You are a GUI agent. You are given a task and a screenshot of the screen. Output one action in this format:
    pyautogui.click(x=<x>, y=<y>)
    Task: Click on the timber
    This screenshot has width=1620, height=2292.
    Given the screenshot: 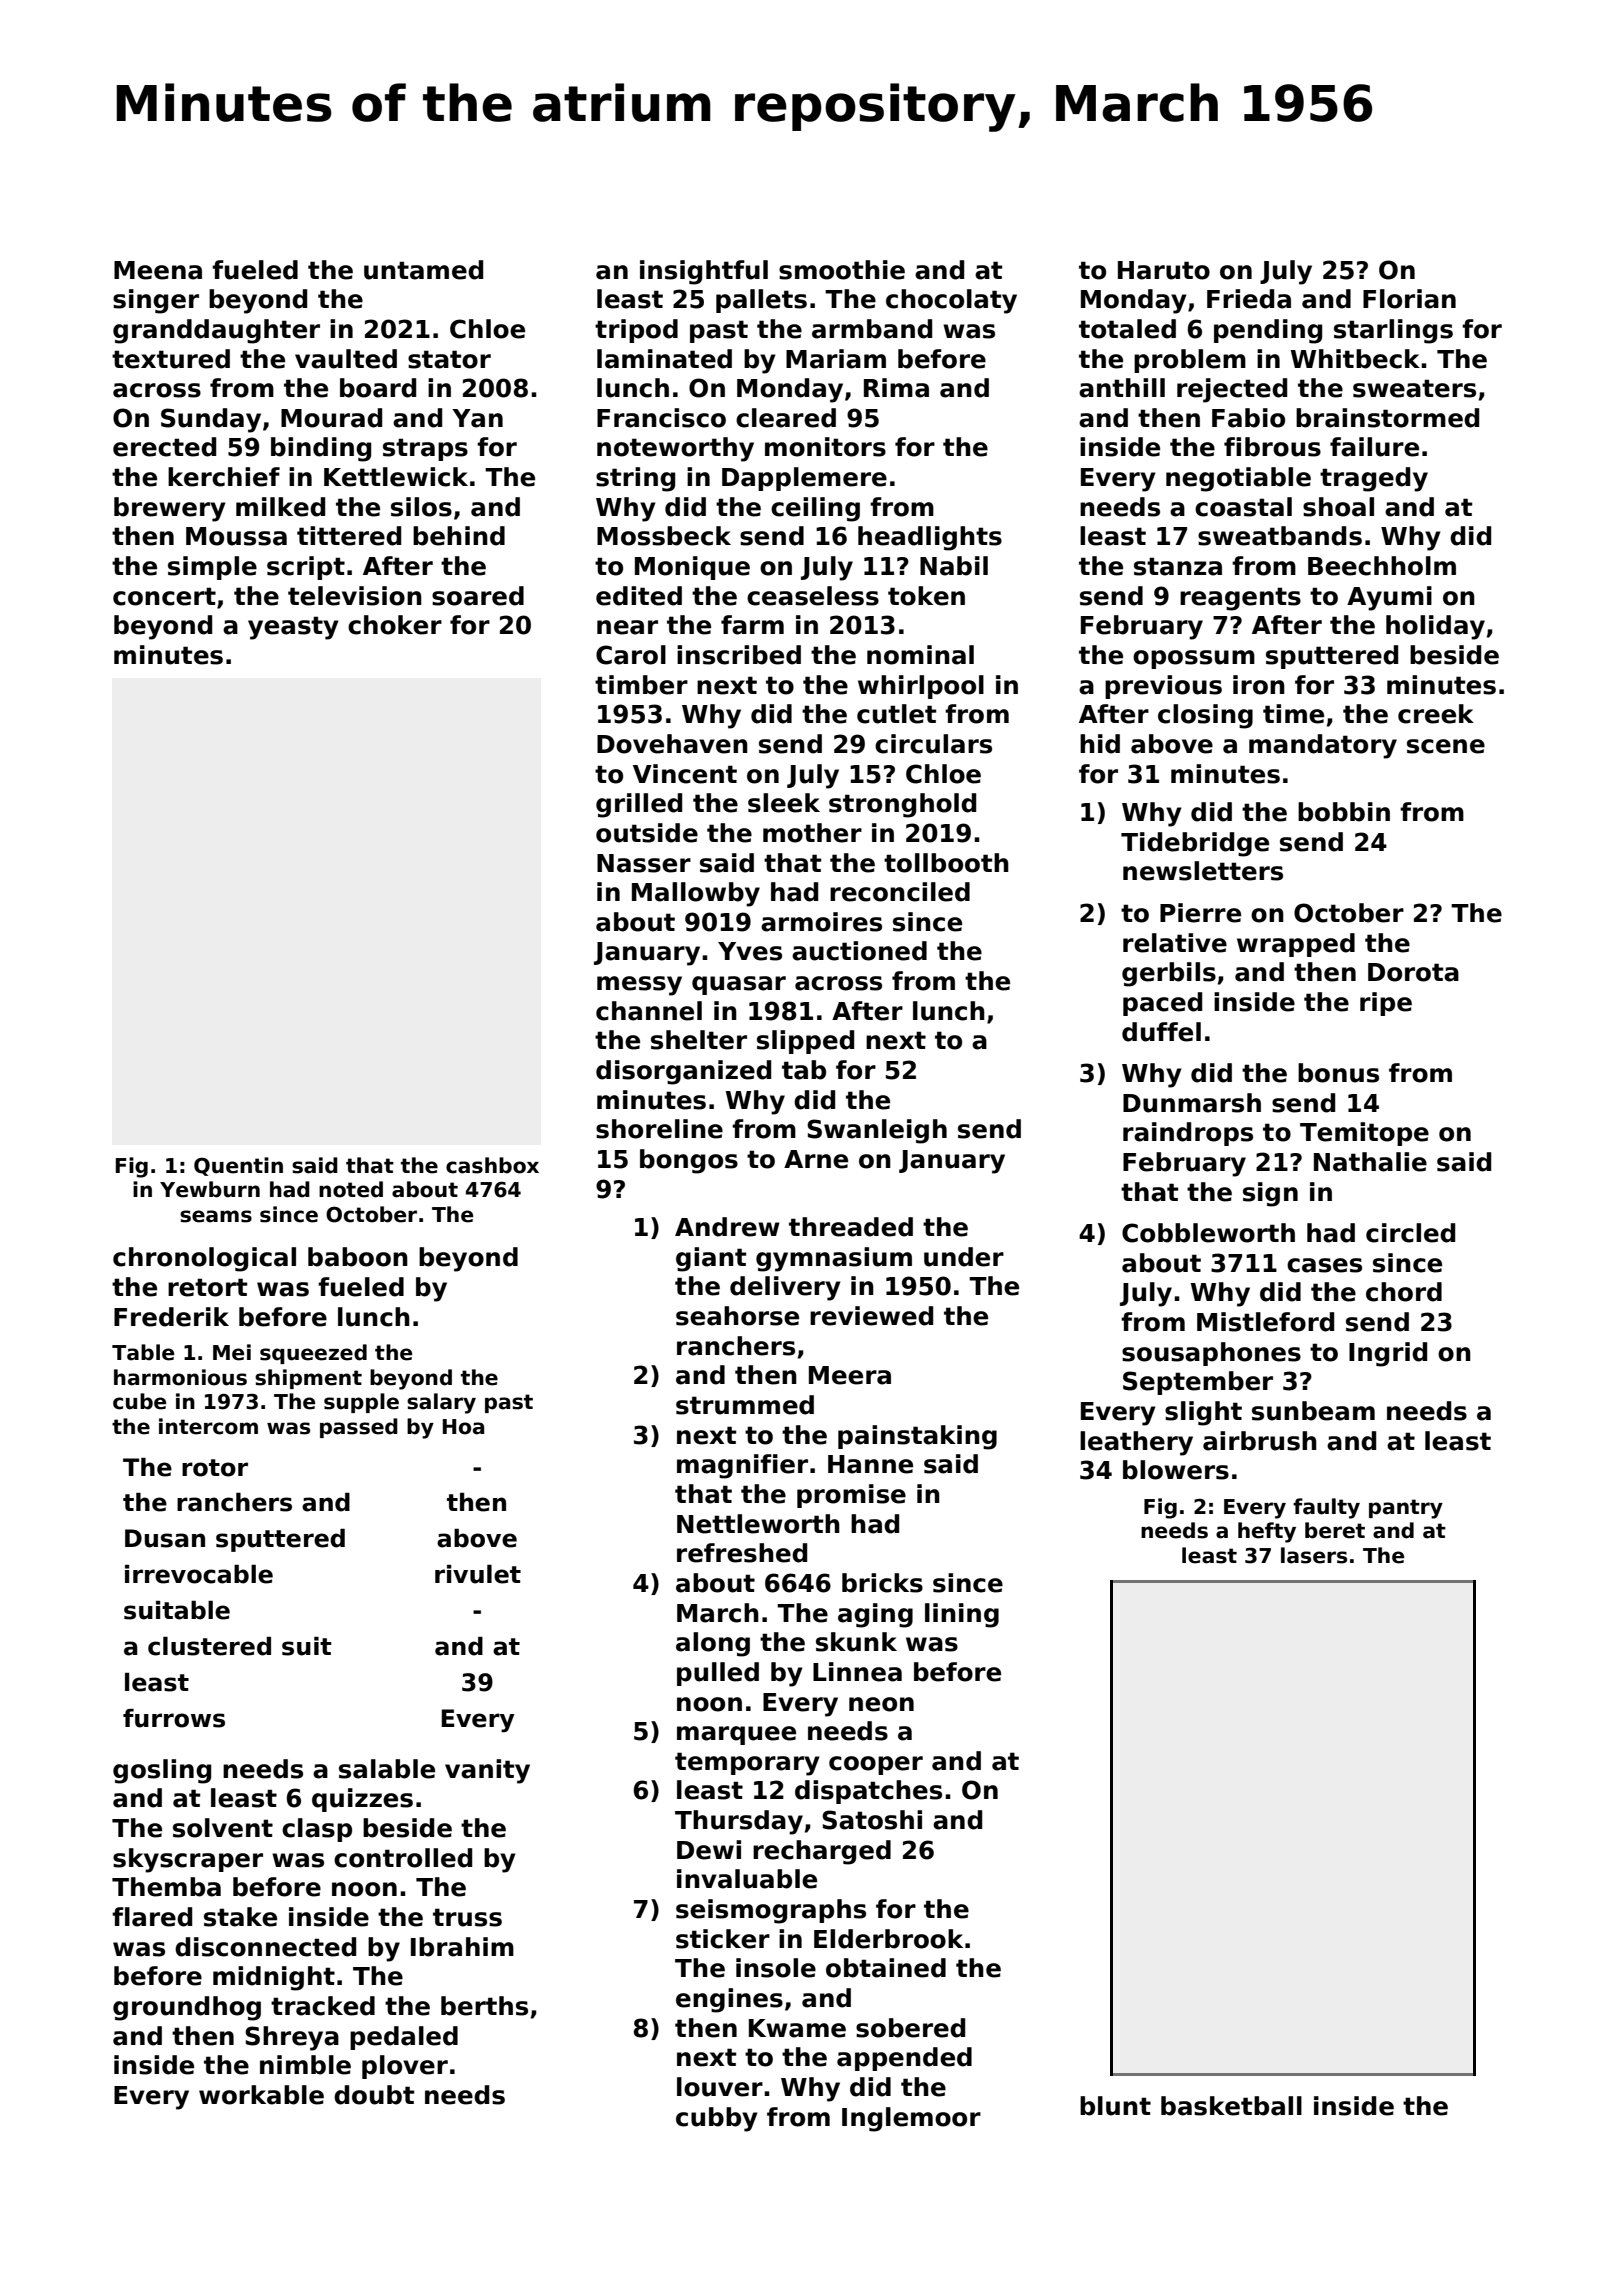 What is the action you would take?
    pyautogui.click(x=641, y=685)
